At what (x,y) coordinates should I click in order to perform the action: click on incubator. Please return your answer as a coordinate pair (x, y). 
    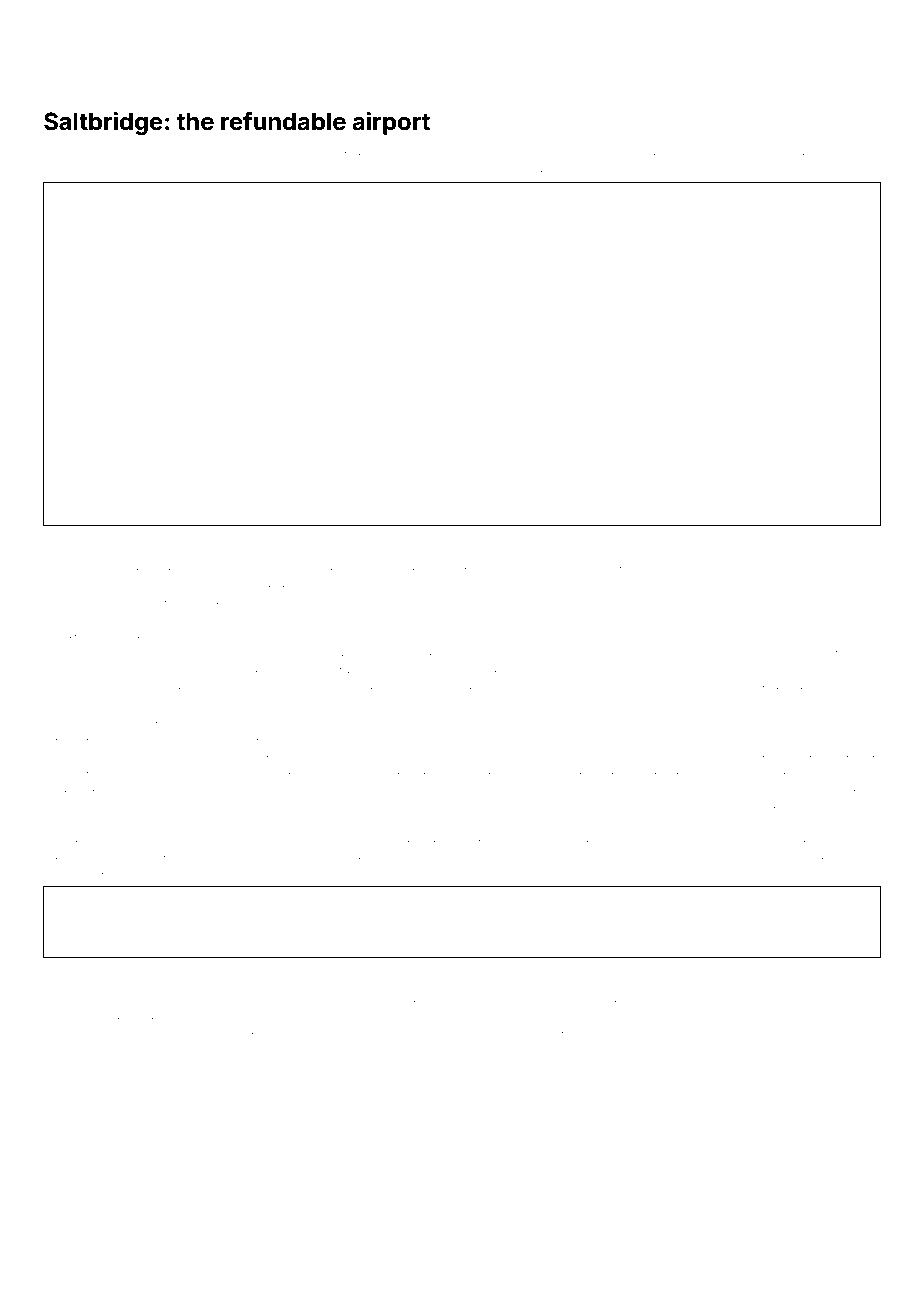
    Looking at the image, I should click on (370, 970).
